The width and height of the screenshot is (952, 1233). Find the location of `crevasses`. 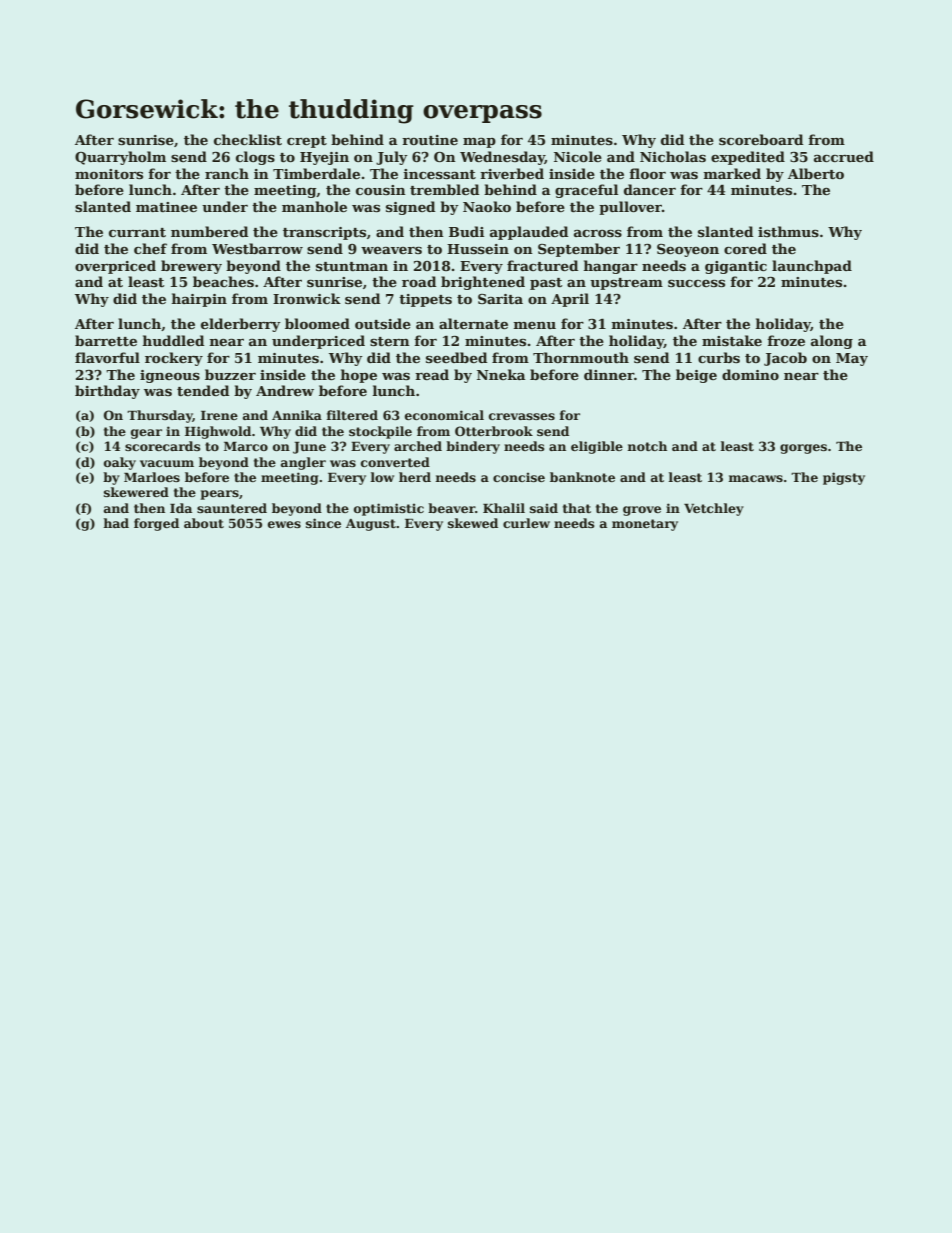

crevasses is located at coordinates (522, 416).
